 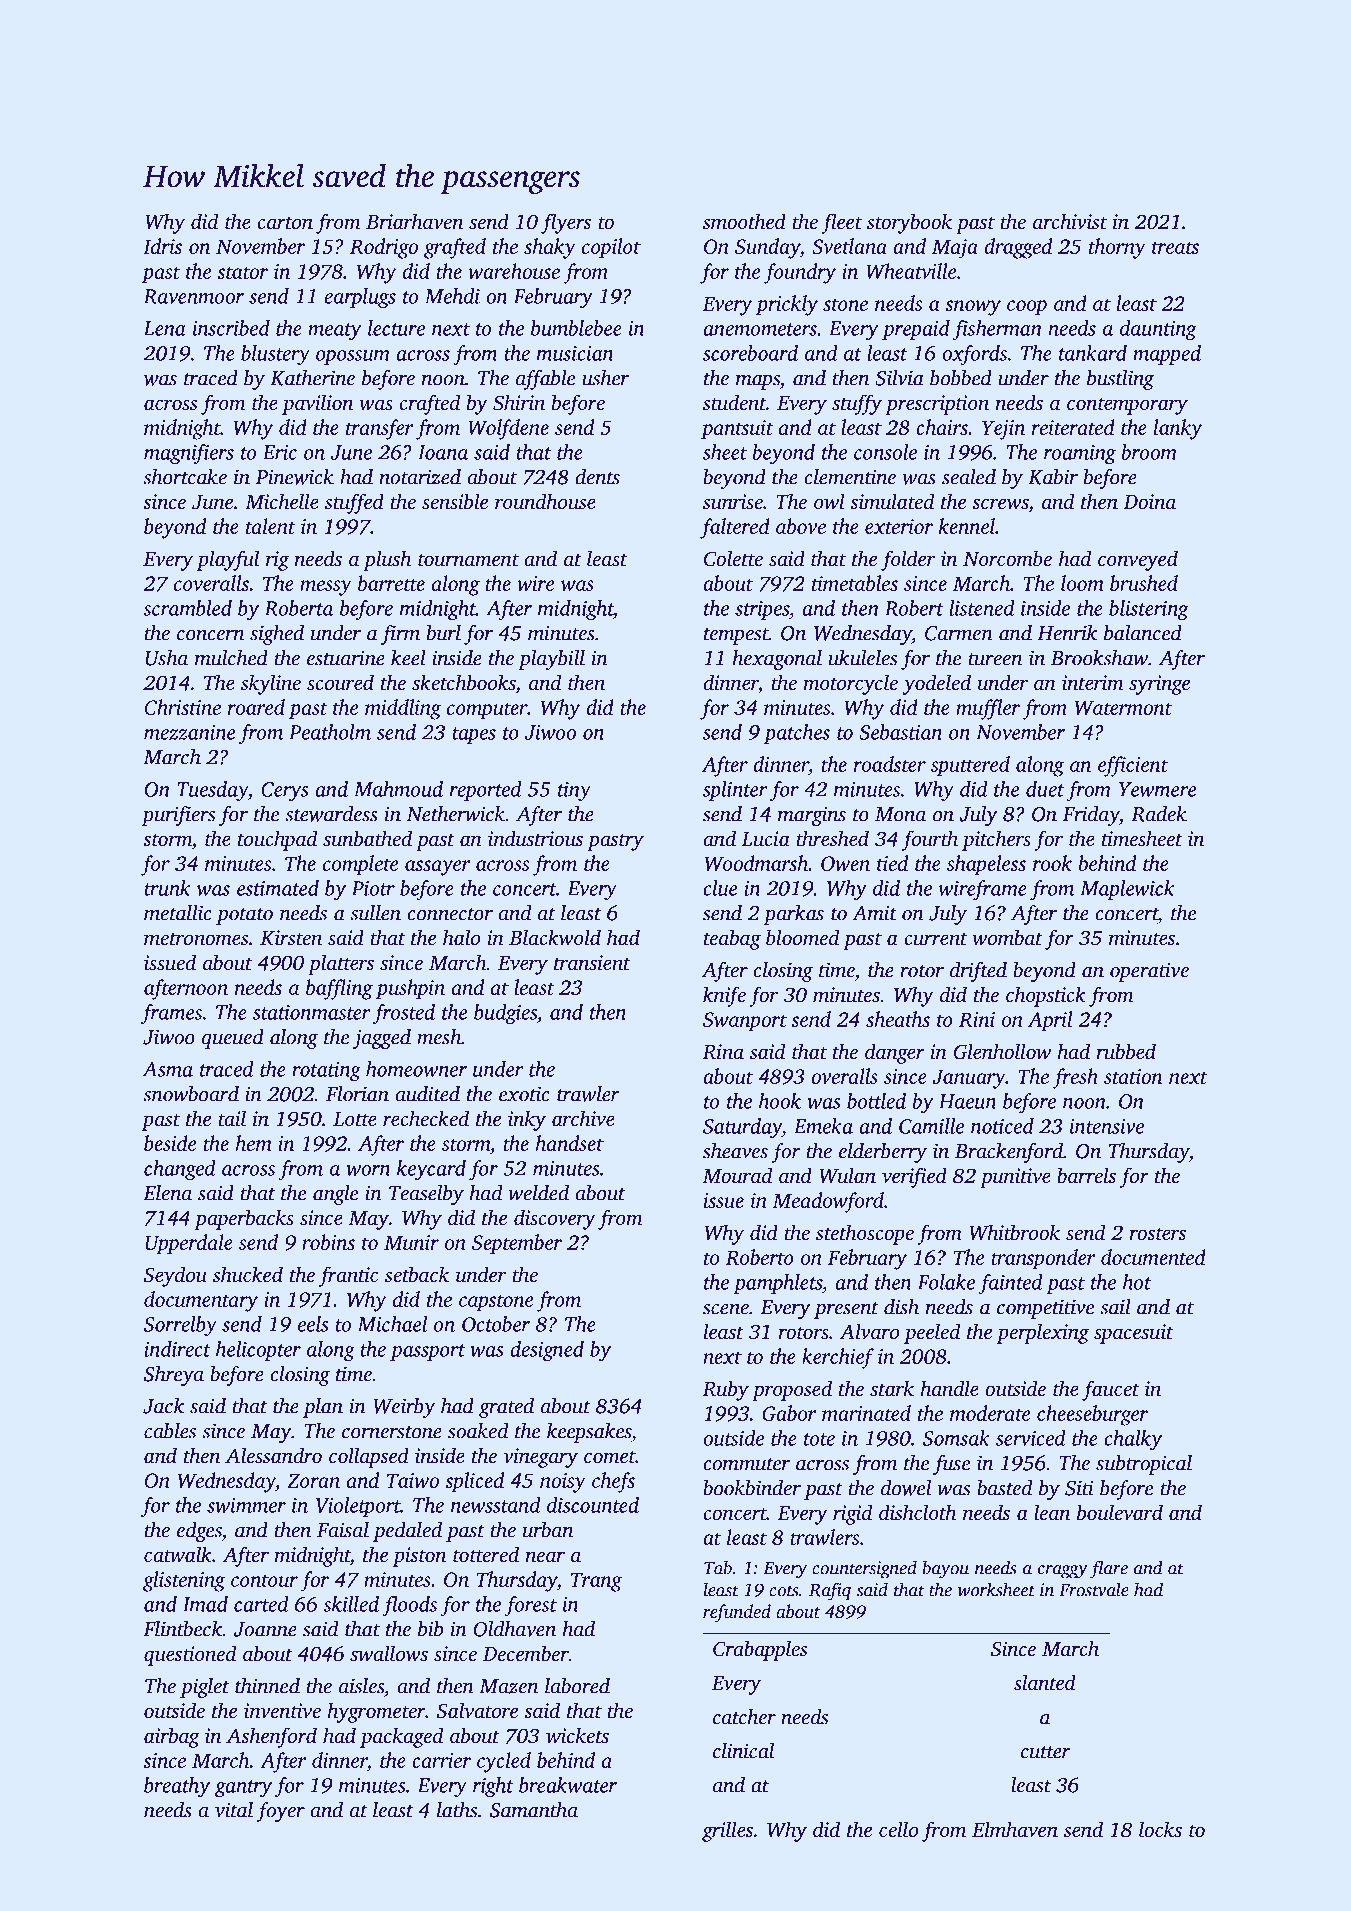 What do you see at coordinates (398, 789) in the page?
I see `Mahmoud` at bounding box center [398, 789].
